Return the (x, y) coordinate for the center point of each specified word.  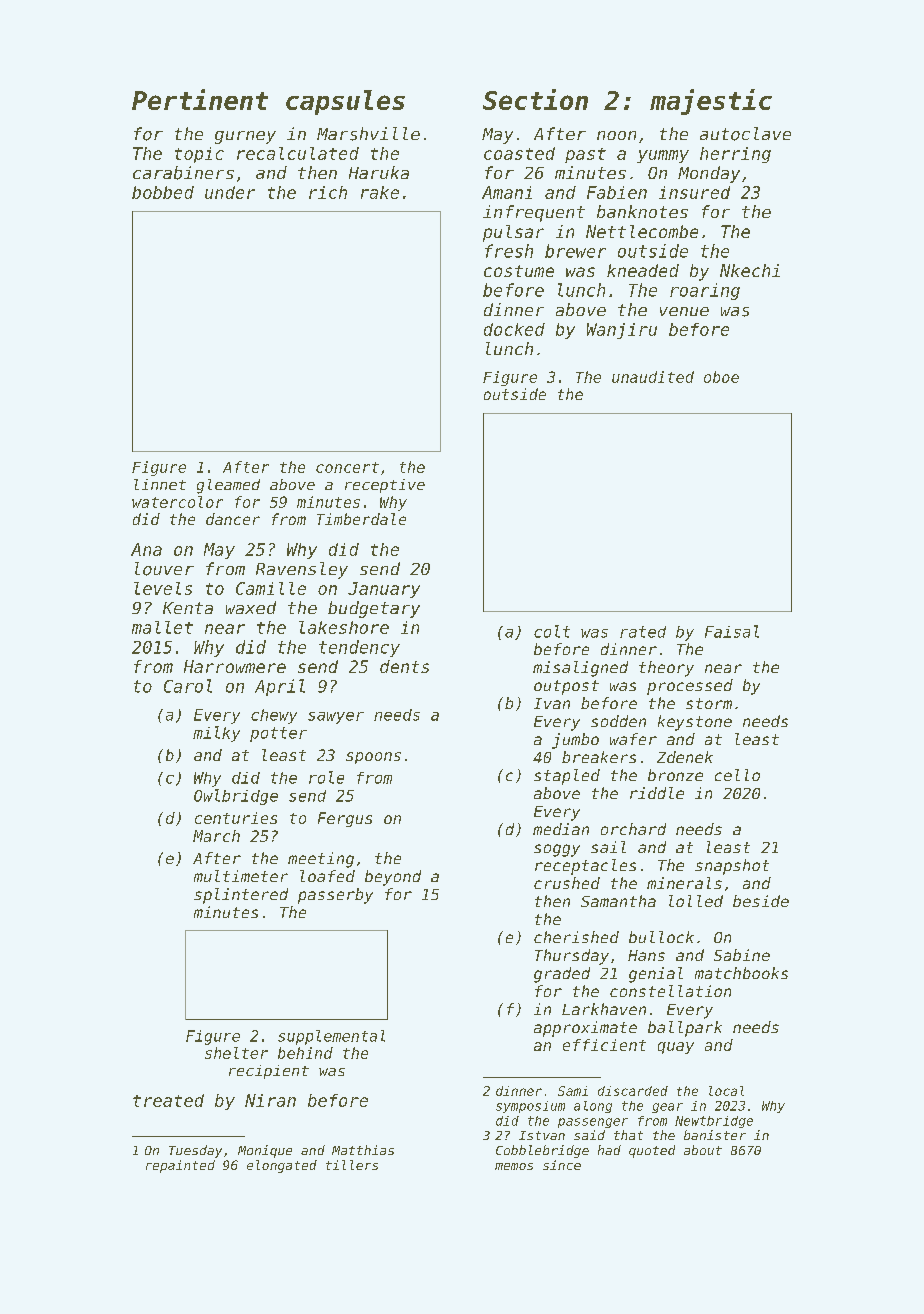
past (585, 155)
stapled (567, 777)
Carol (188, 686)
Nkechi (750, 270)
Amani (507, 192)
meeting (321, 860)
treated (168, 1100)
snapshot (732, 867)
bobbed (163, 192)
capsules (345, 102)
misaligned (580, 669)
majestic (711, 102)
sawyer (336, 718)
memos (514, 1166)
